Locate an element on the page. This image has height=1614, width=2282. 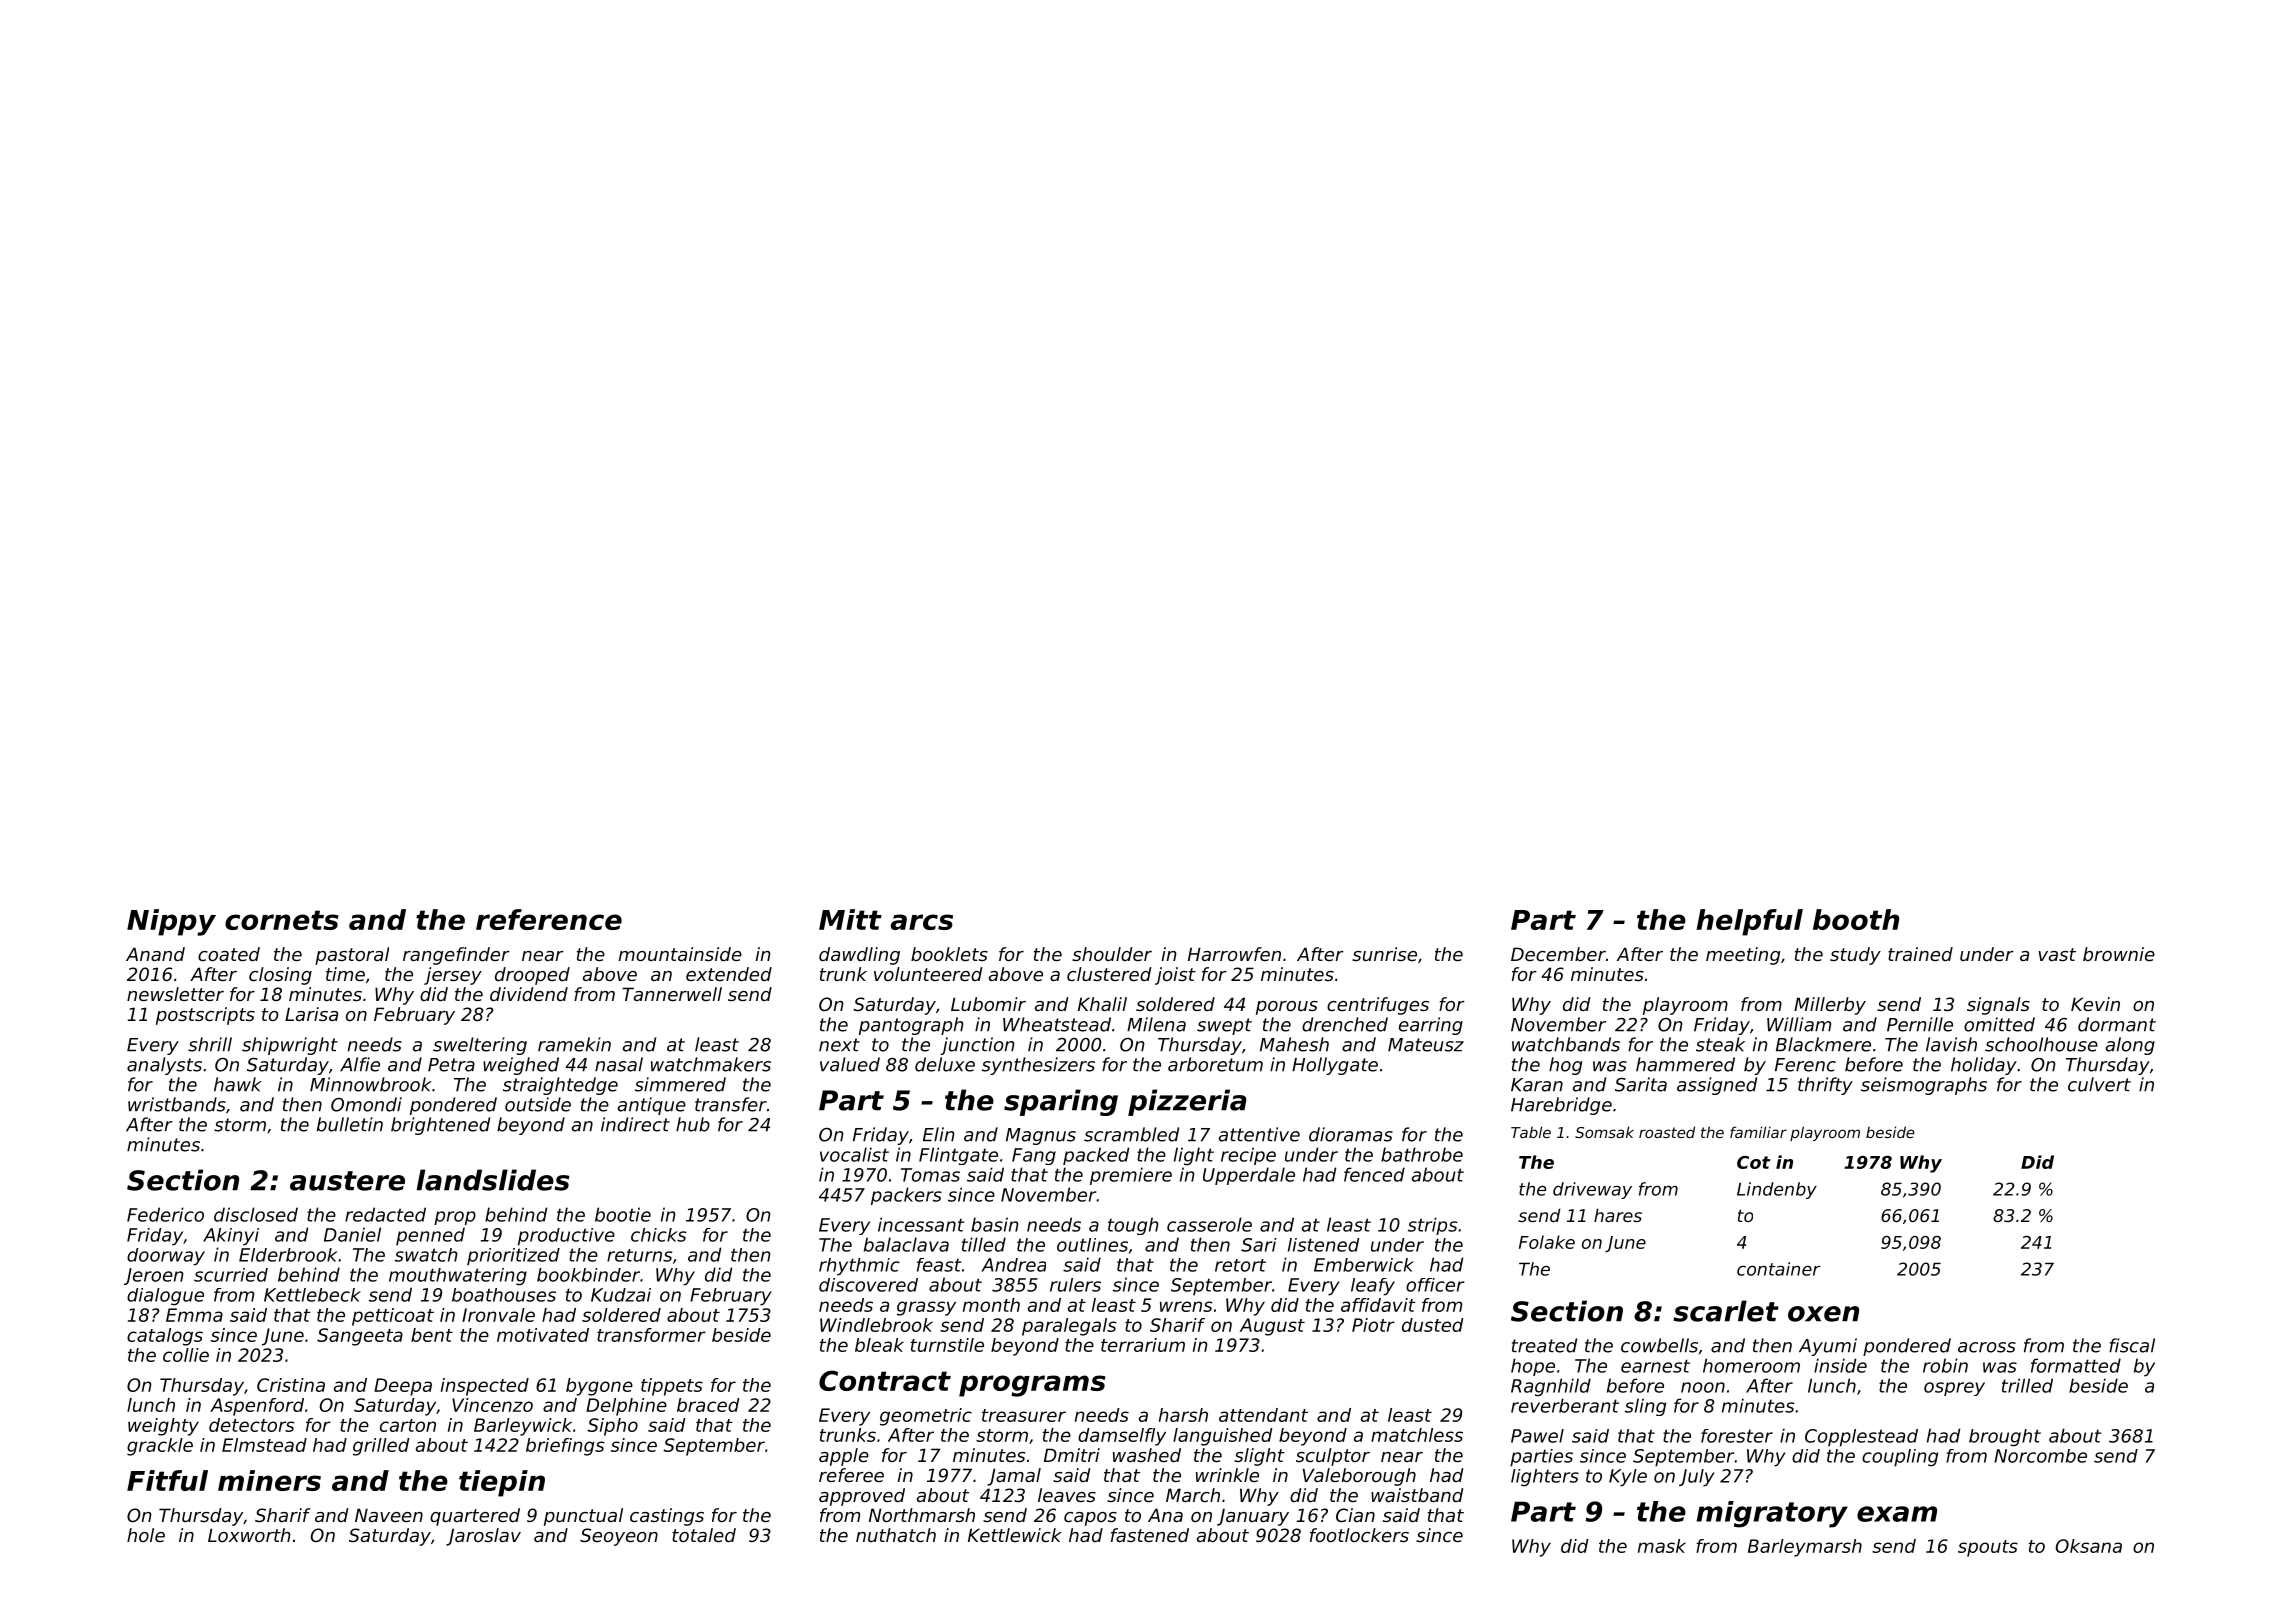
Aspenford is located at coordinates (257, 1407).
